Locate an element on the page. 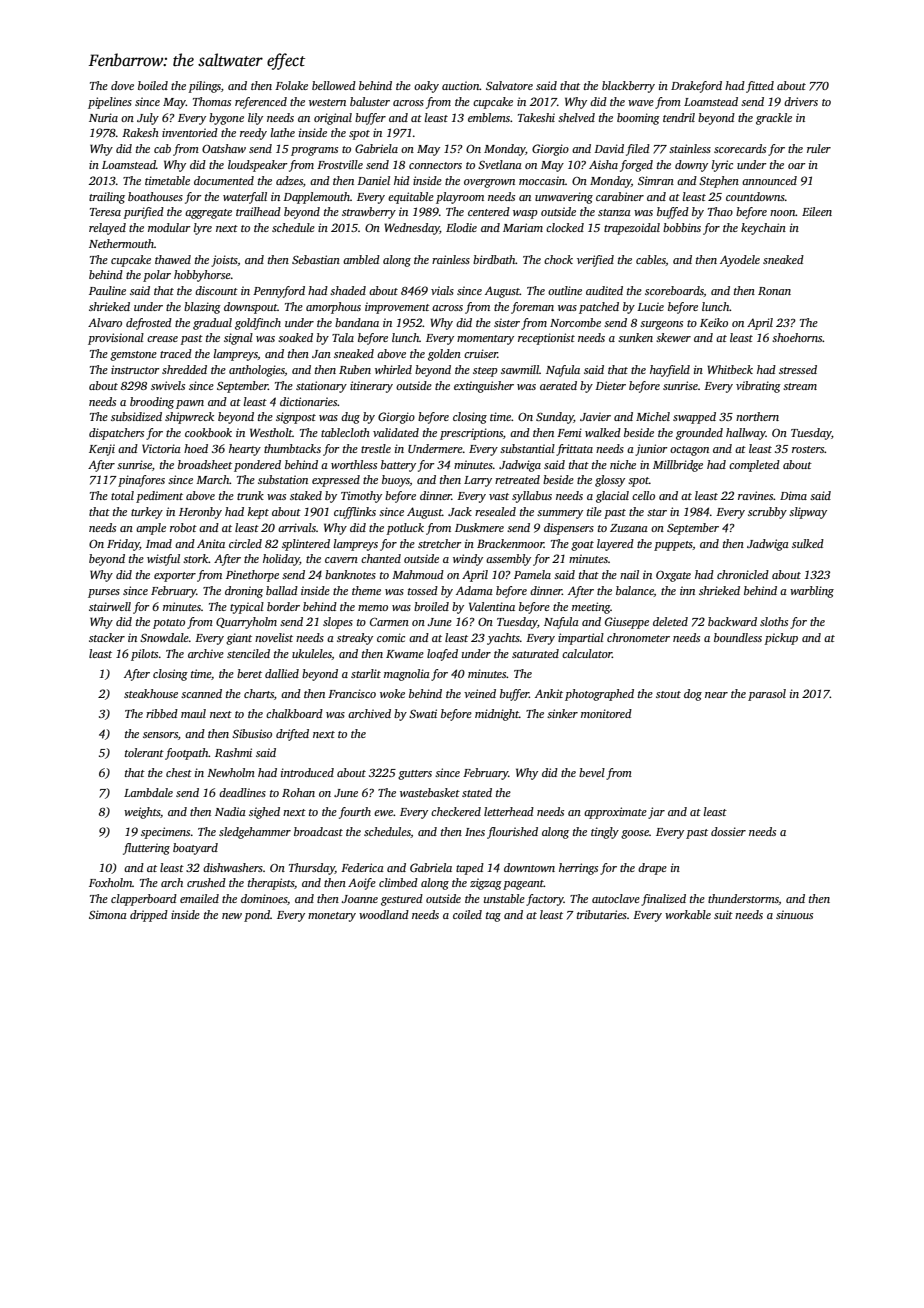 Image resolution: width=924 pixels, height=1308 pixels. traced is located at coordinates (176, 353).
